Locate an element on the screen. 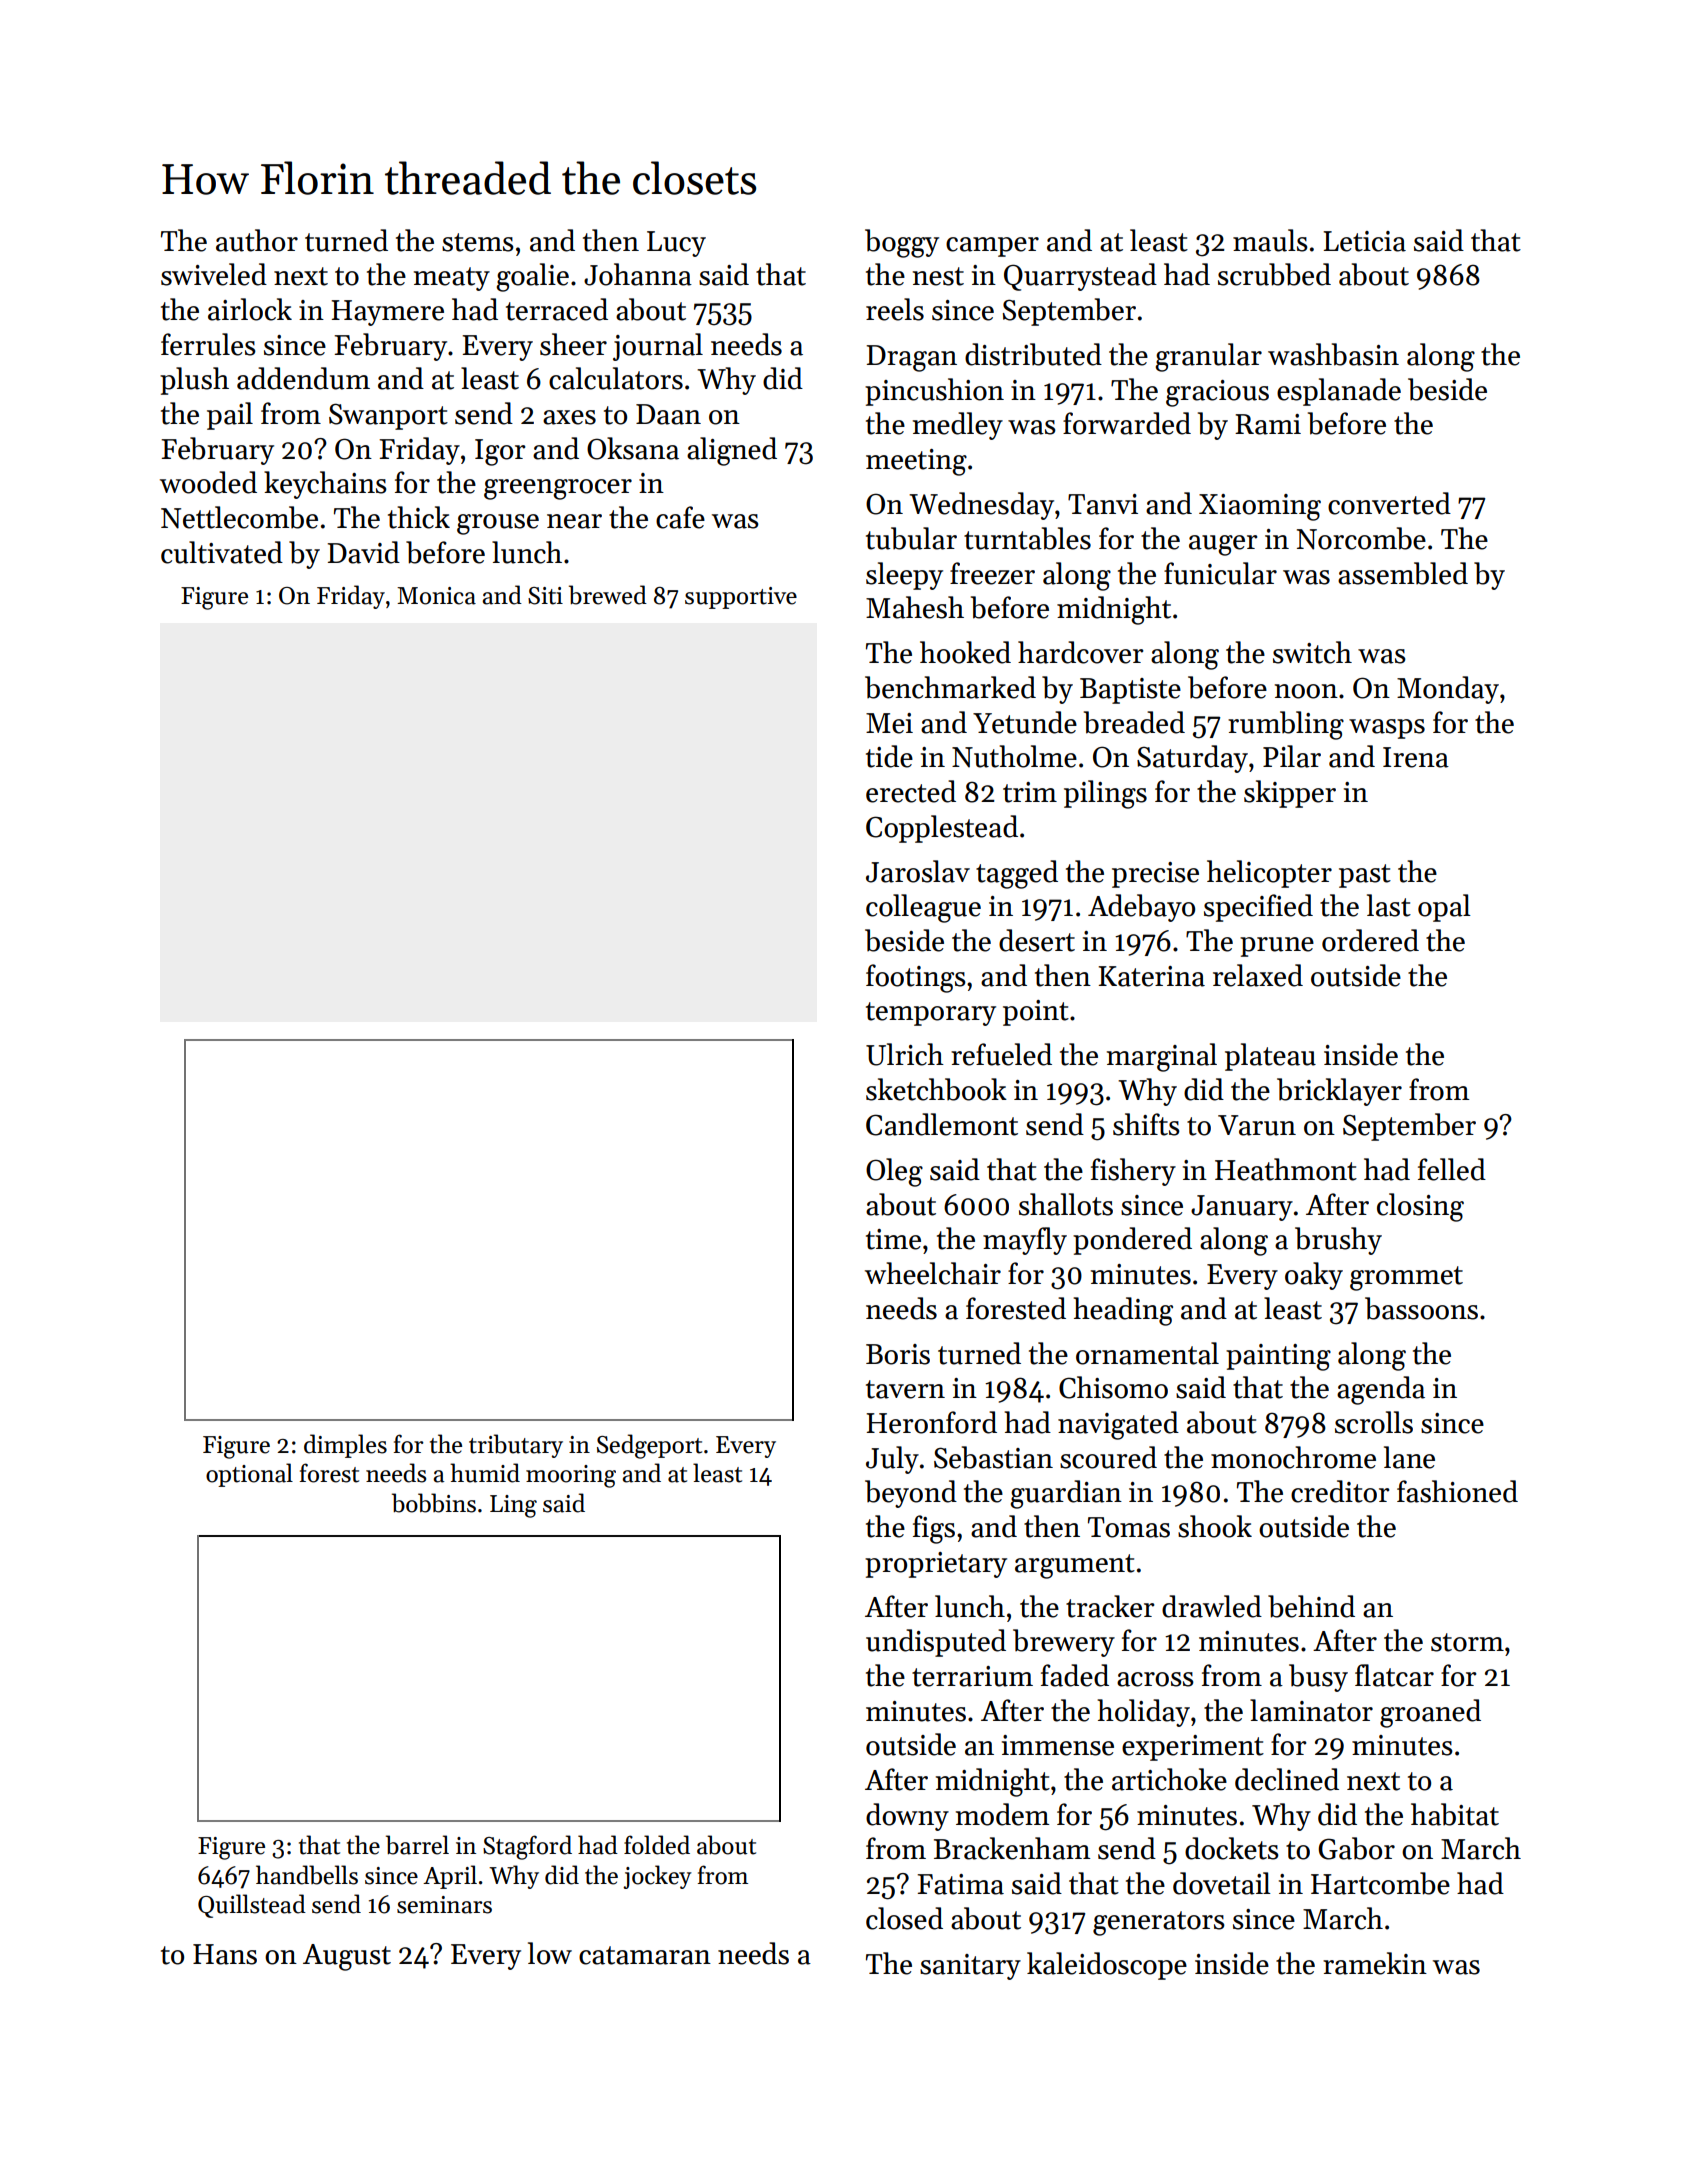 This screenshot has width=1683, height=2178. boggy is located at coordinates (902, 243).
